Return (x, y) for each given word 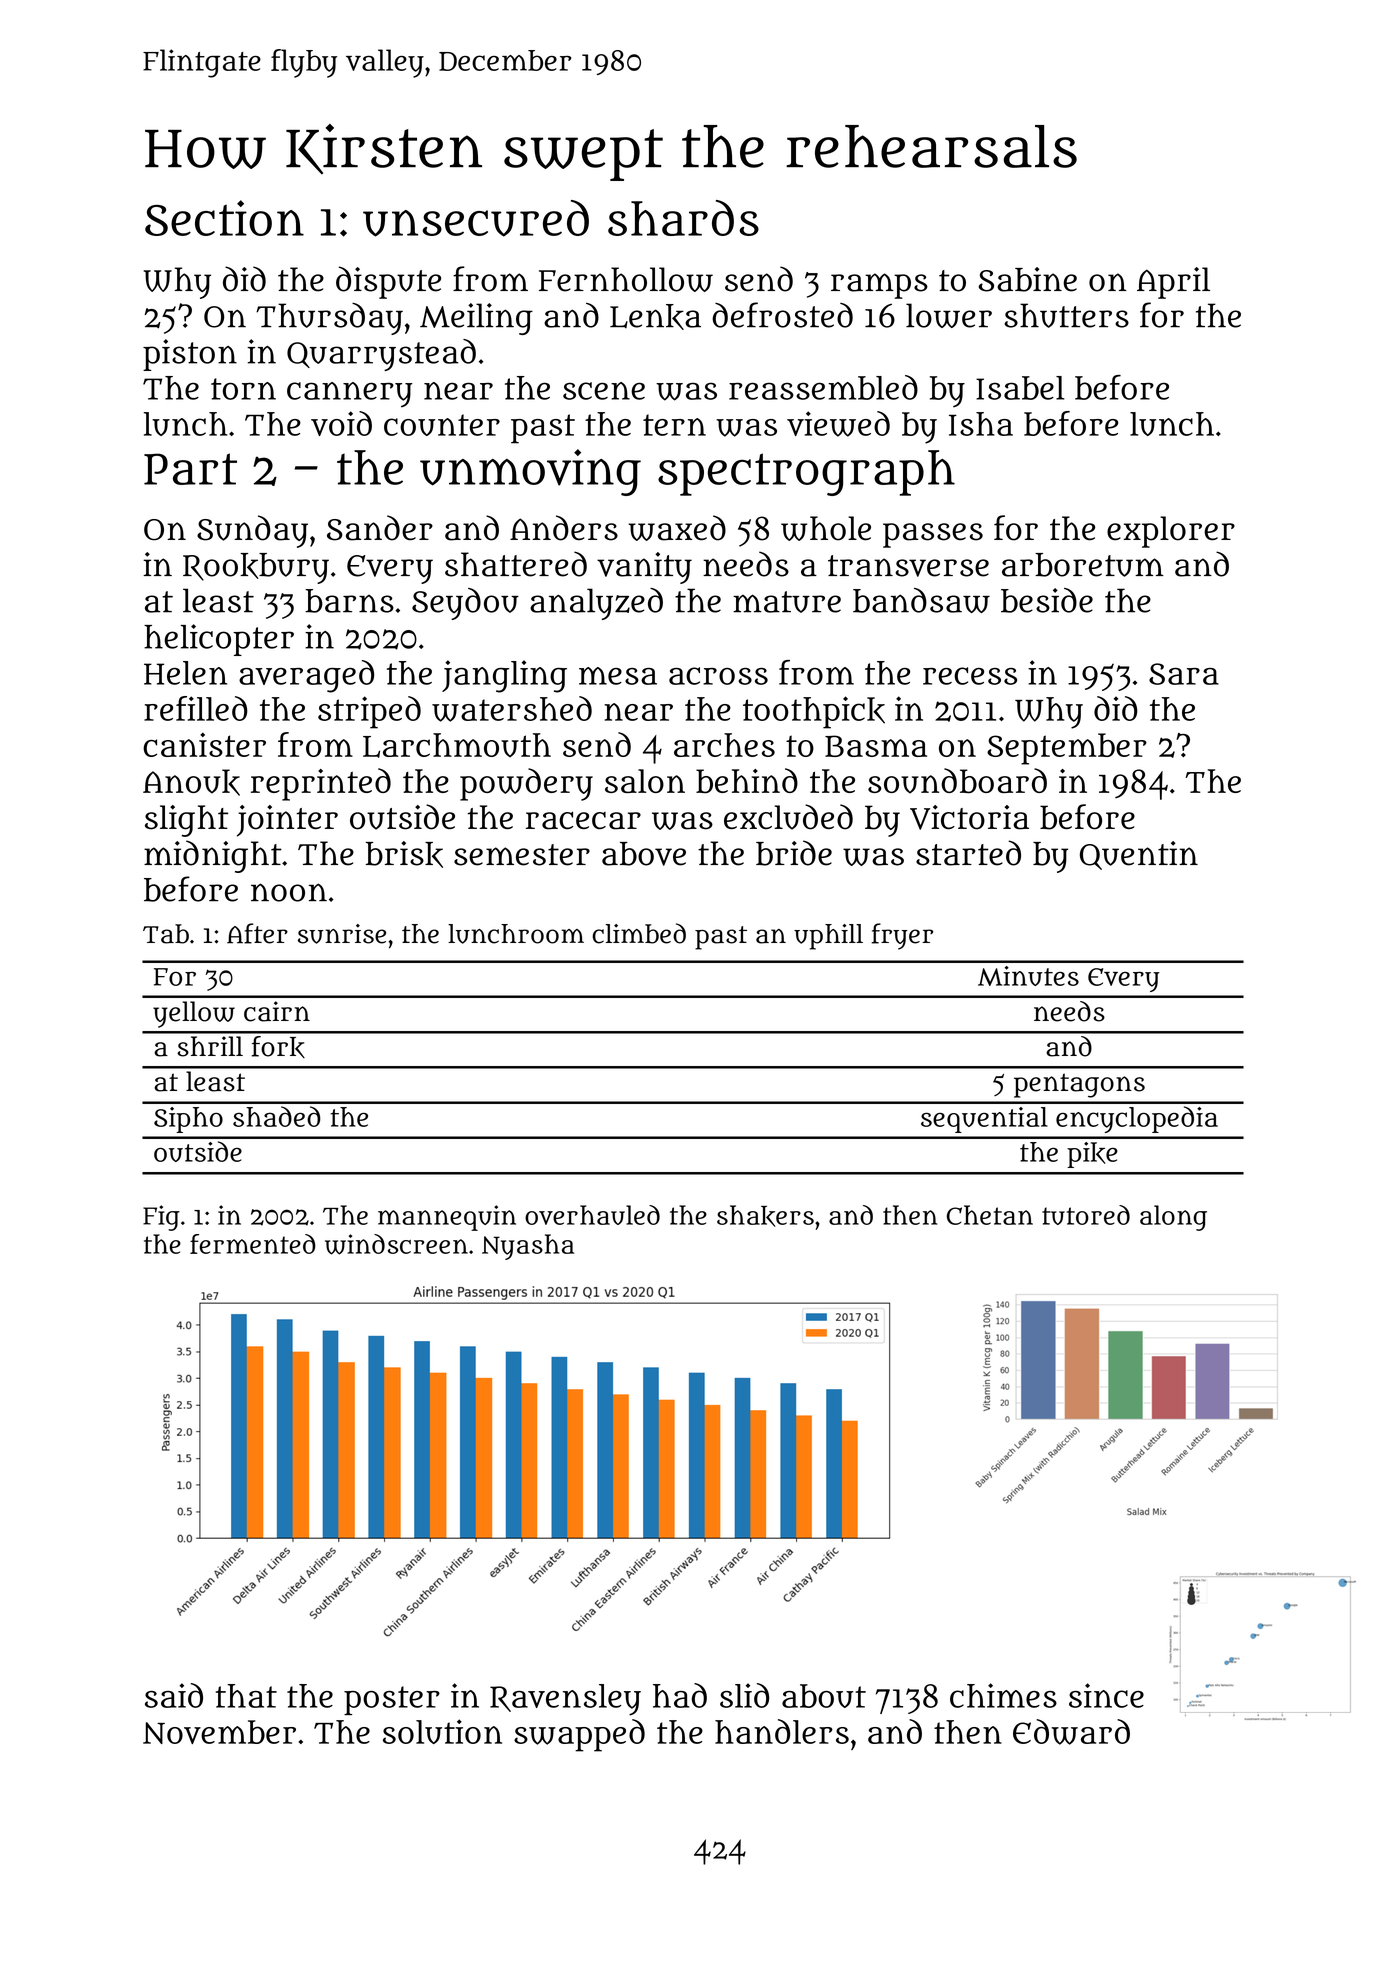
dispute (388, 282)
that (246, 1696)
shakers (765, 1216)
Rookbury (256, 568)
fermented (252, 1244)
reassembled (823, 387)
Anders (564, 528)
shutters (1066, 315)
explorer (1171, 532)
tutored (1086, 1215)
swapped (579, 1735)
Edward (1071, 1732)
